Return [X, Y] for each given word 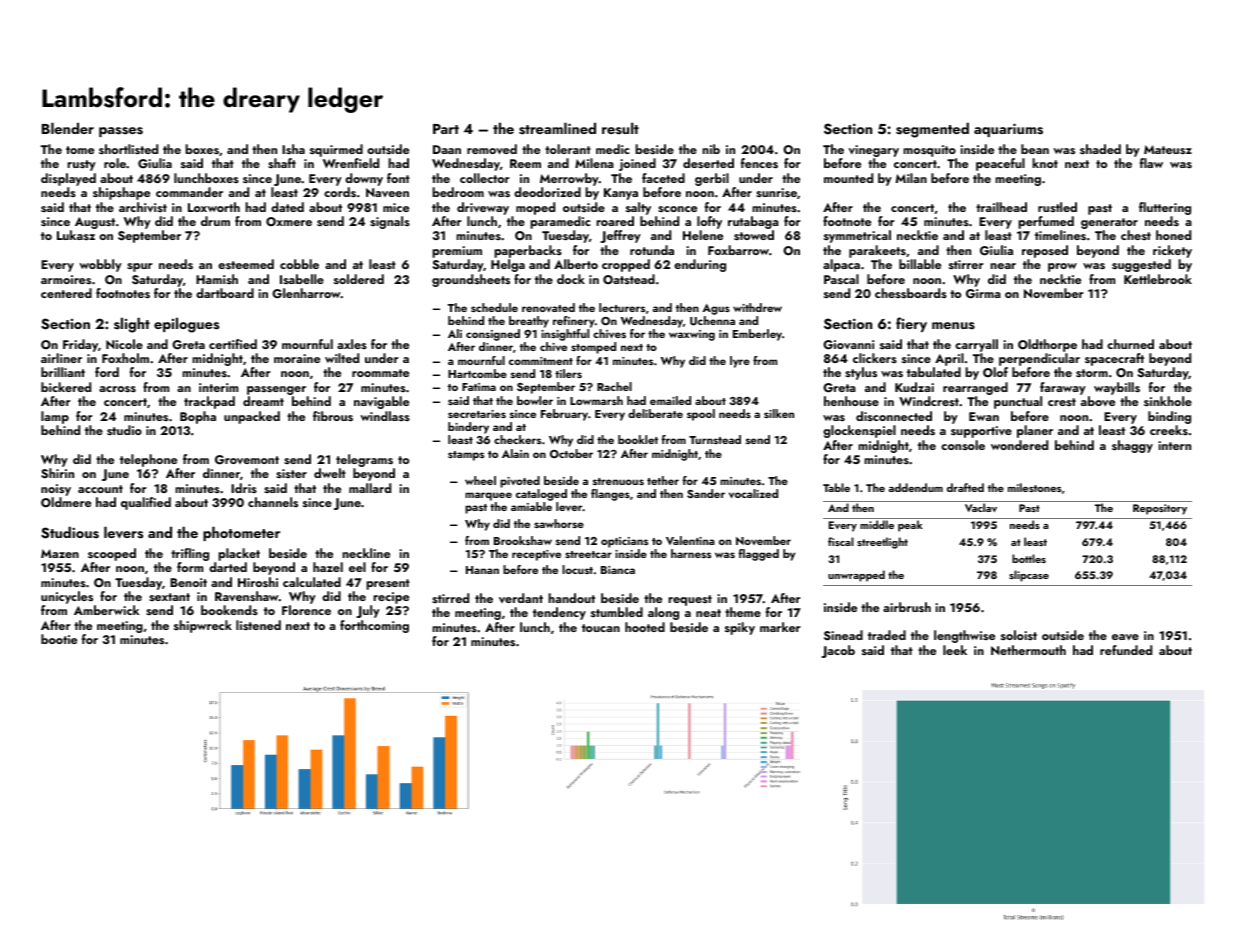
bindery [468, 428]
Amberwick [106, 610]
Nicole [124, 344]
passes [121, 132]
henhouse [851, 401]
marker [780, 627]
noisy [56, 490]
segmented [932, 130]
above [1098, 401]
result [620, 128]
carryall [976, 345]
